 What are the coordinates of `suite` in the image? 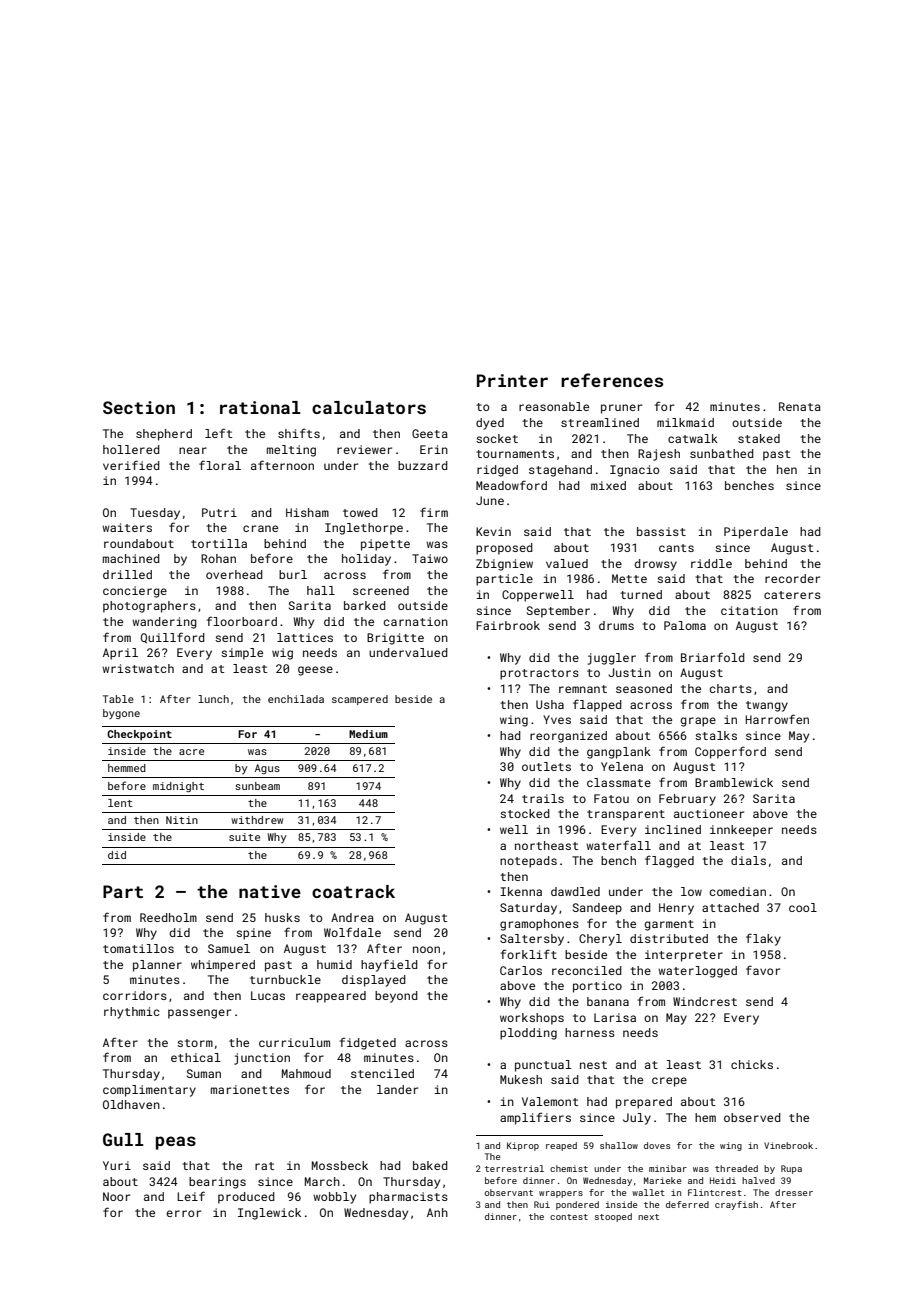 It's located at (244, 837).
